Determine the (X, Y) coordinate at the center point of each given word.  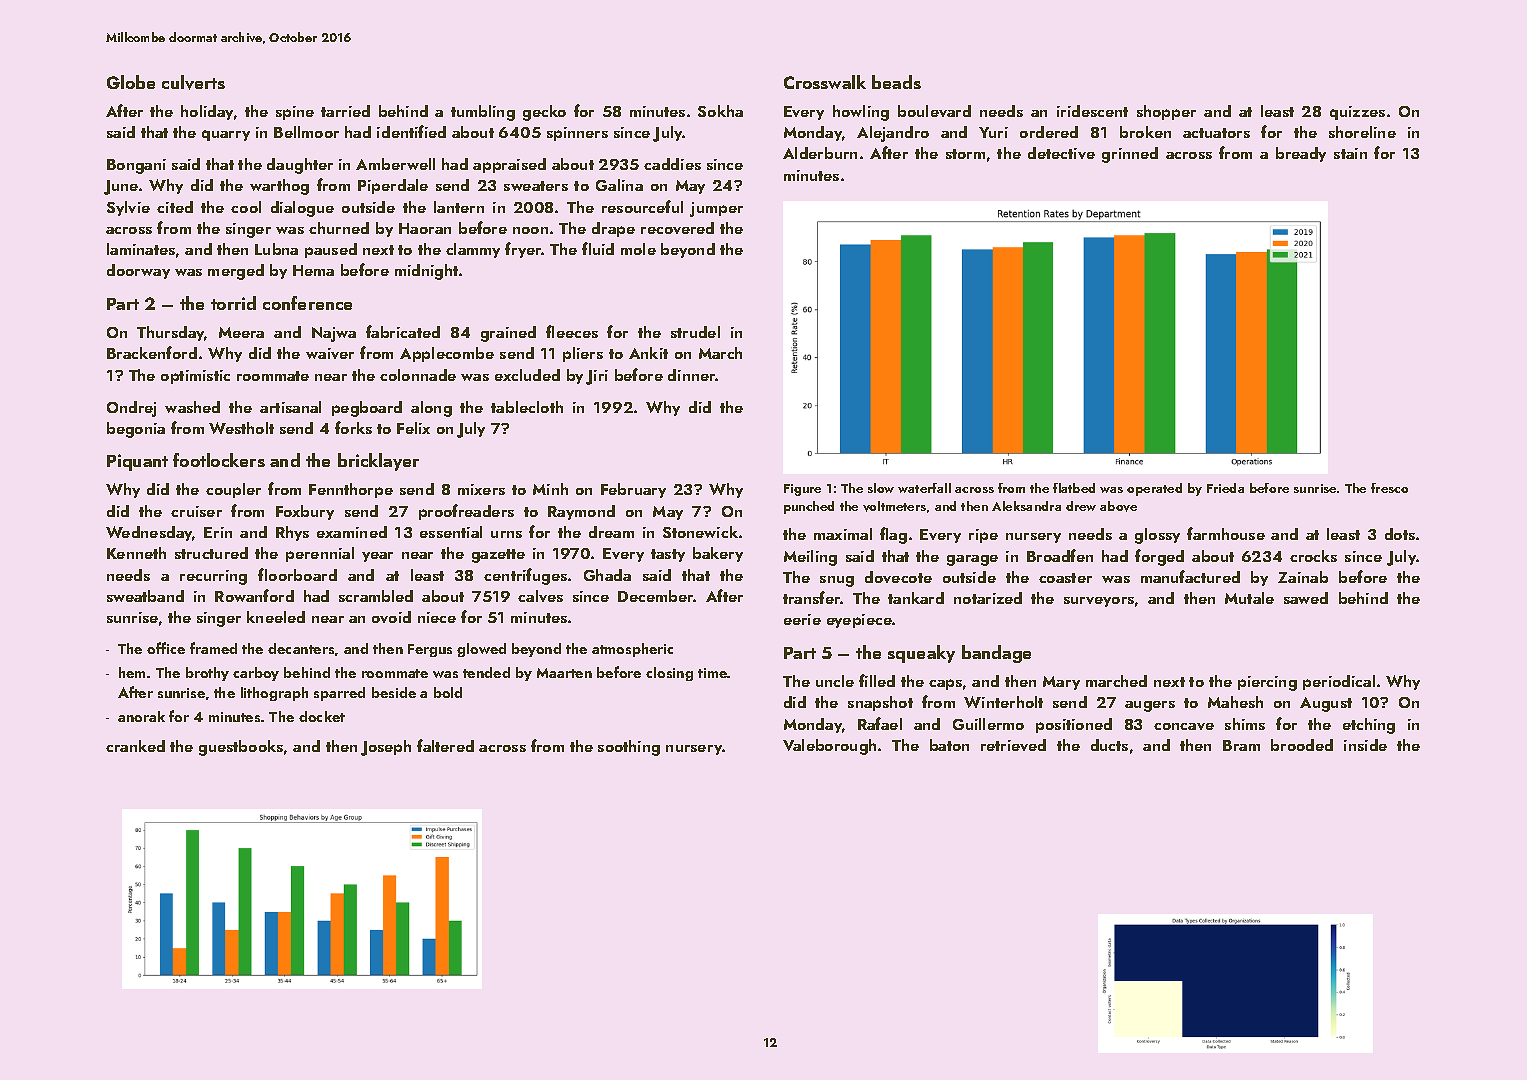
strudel (695, 332)
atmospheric (632, 650)
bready (1301, 154)
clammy (473, 250)
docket (322, 716)
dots (1400, 534)
